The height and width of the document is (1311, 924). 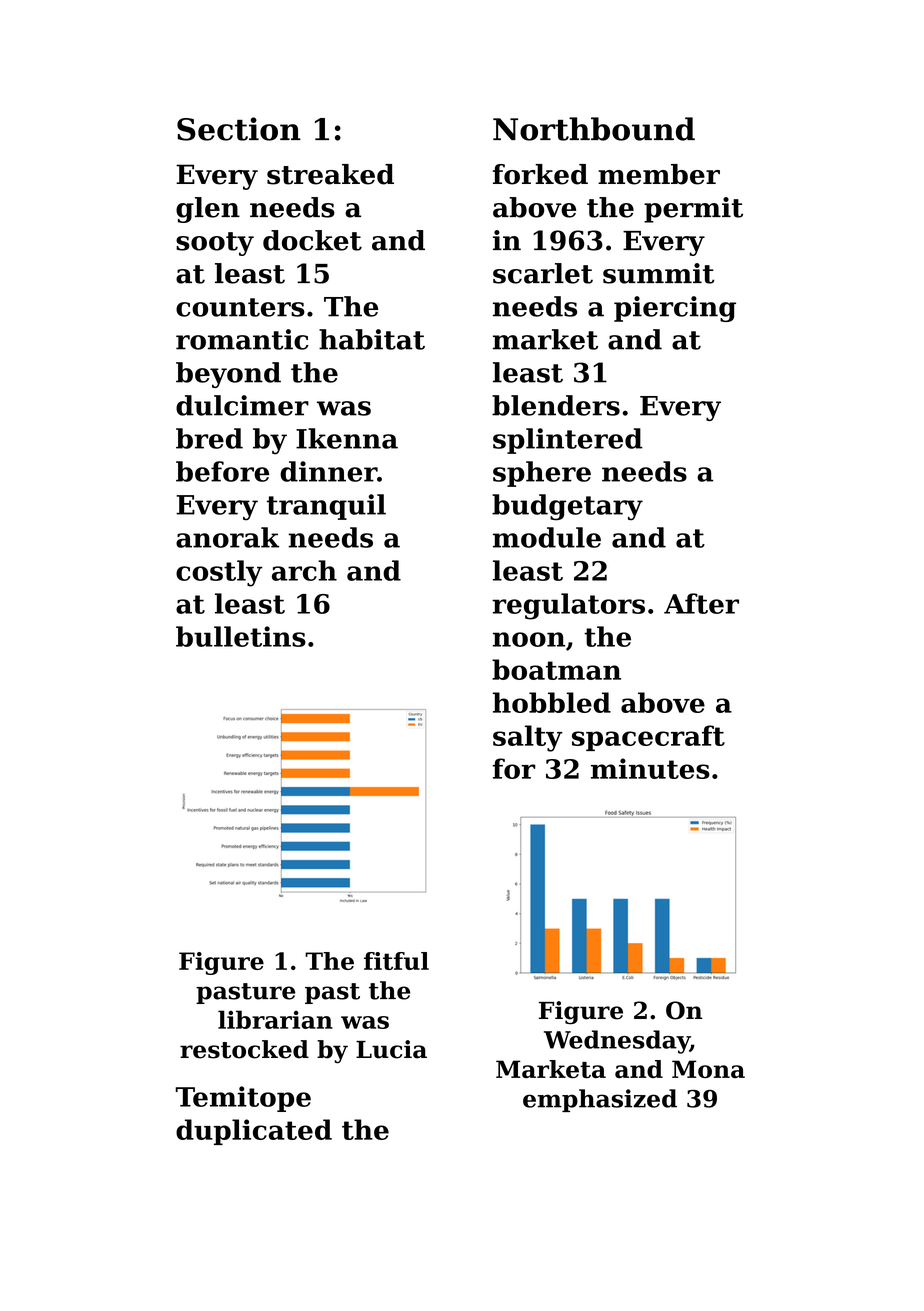 I want to click on member, so click(x=659, y=174).
